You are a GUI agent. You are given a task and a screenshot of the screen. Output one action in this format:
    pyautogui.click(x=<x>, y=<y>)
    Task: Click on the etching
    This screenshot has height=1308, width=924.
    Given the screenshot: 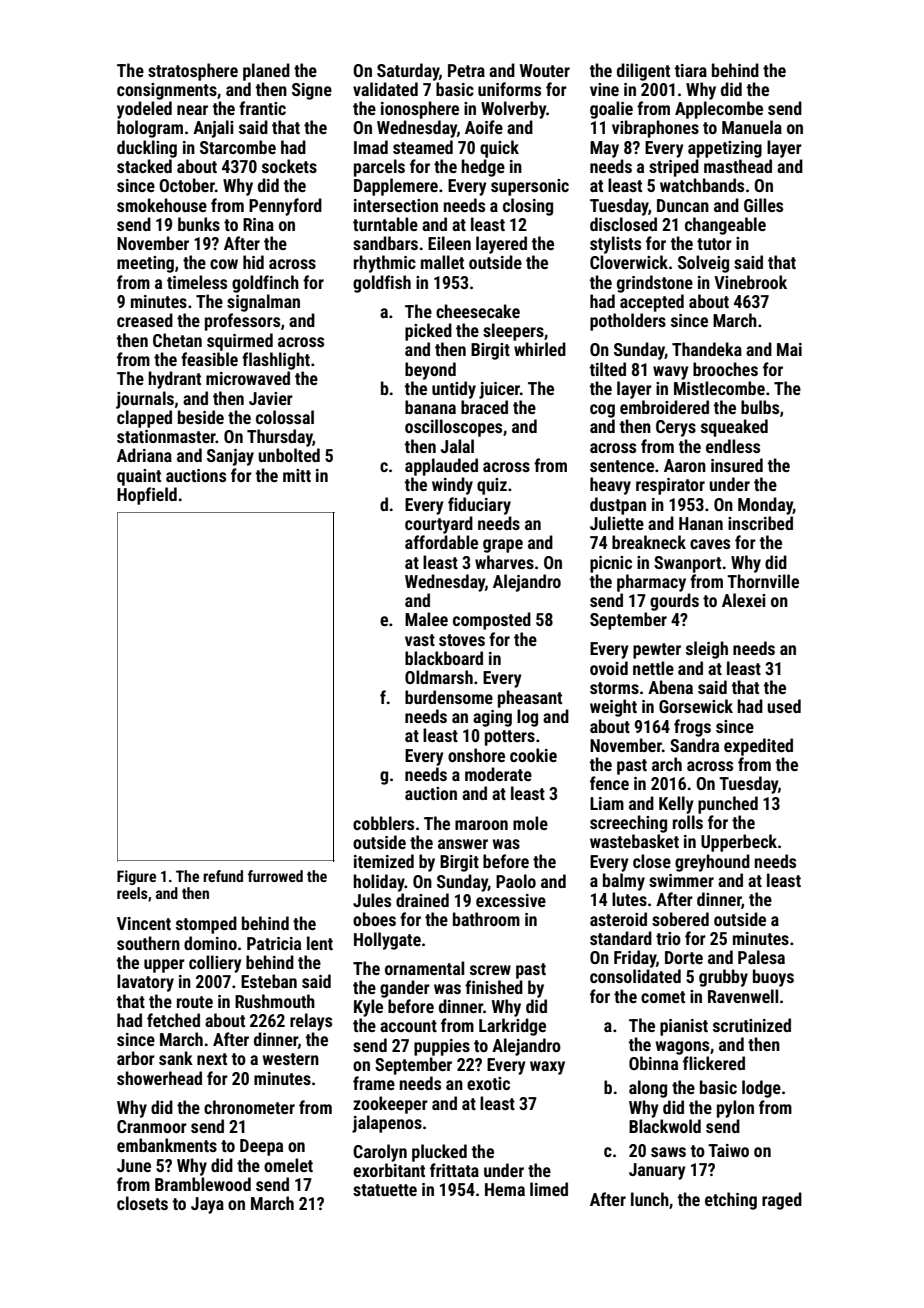 What is the action you would take?
    pyautogui.click(x=731, y=1201)
